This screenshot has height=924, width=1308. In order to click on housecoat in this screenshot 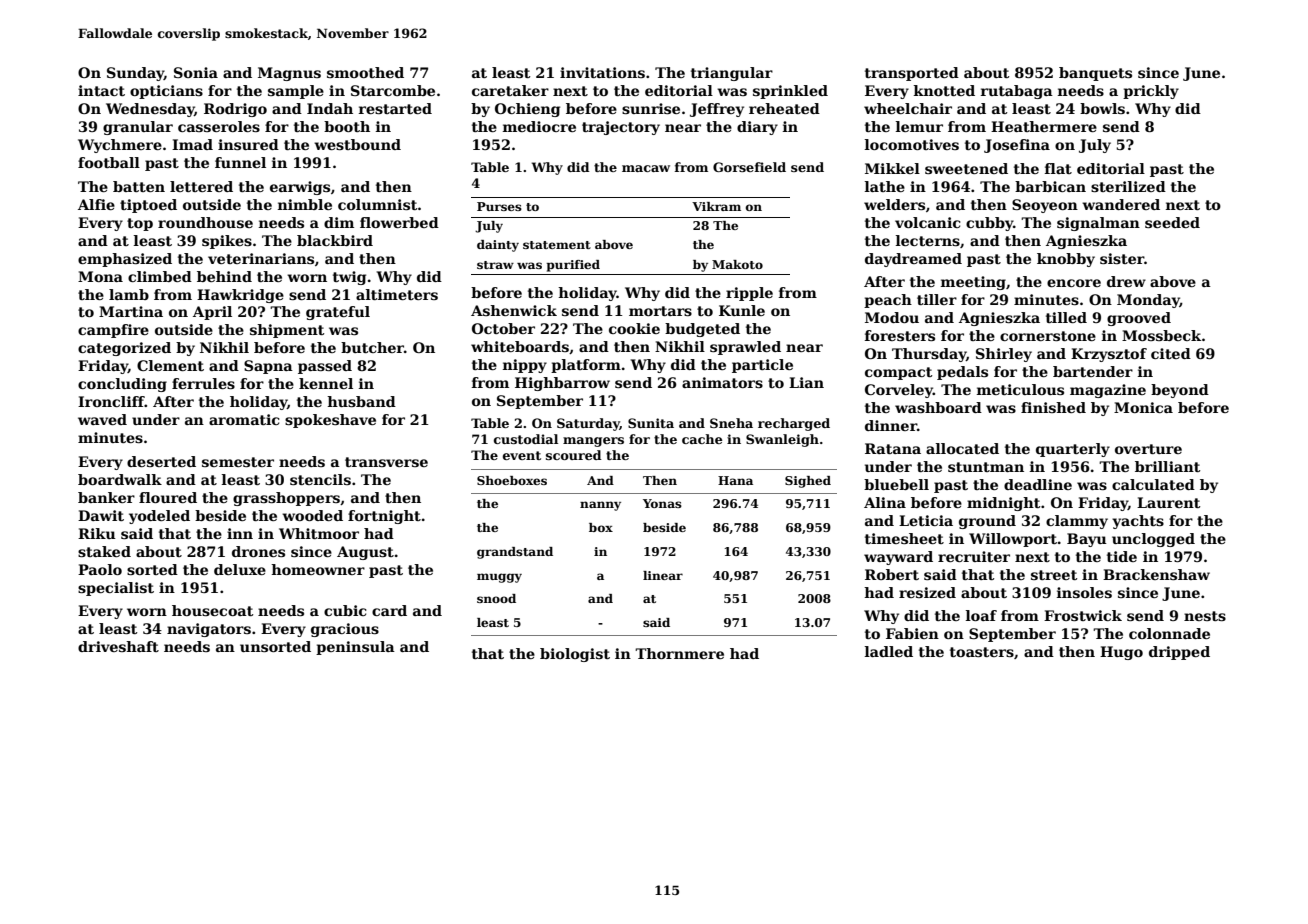, I will do `click(212, 610)`.
